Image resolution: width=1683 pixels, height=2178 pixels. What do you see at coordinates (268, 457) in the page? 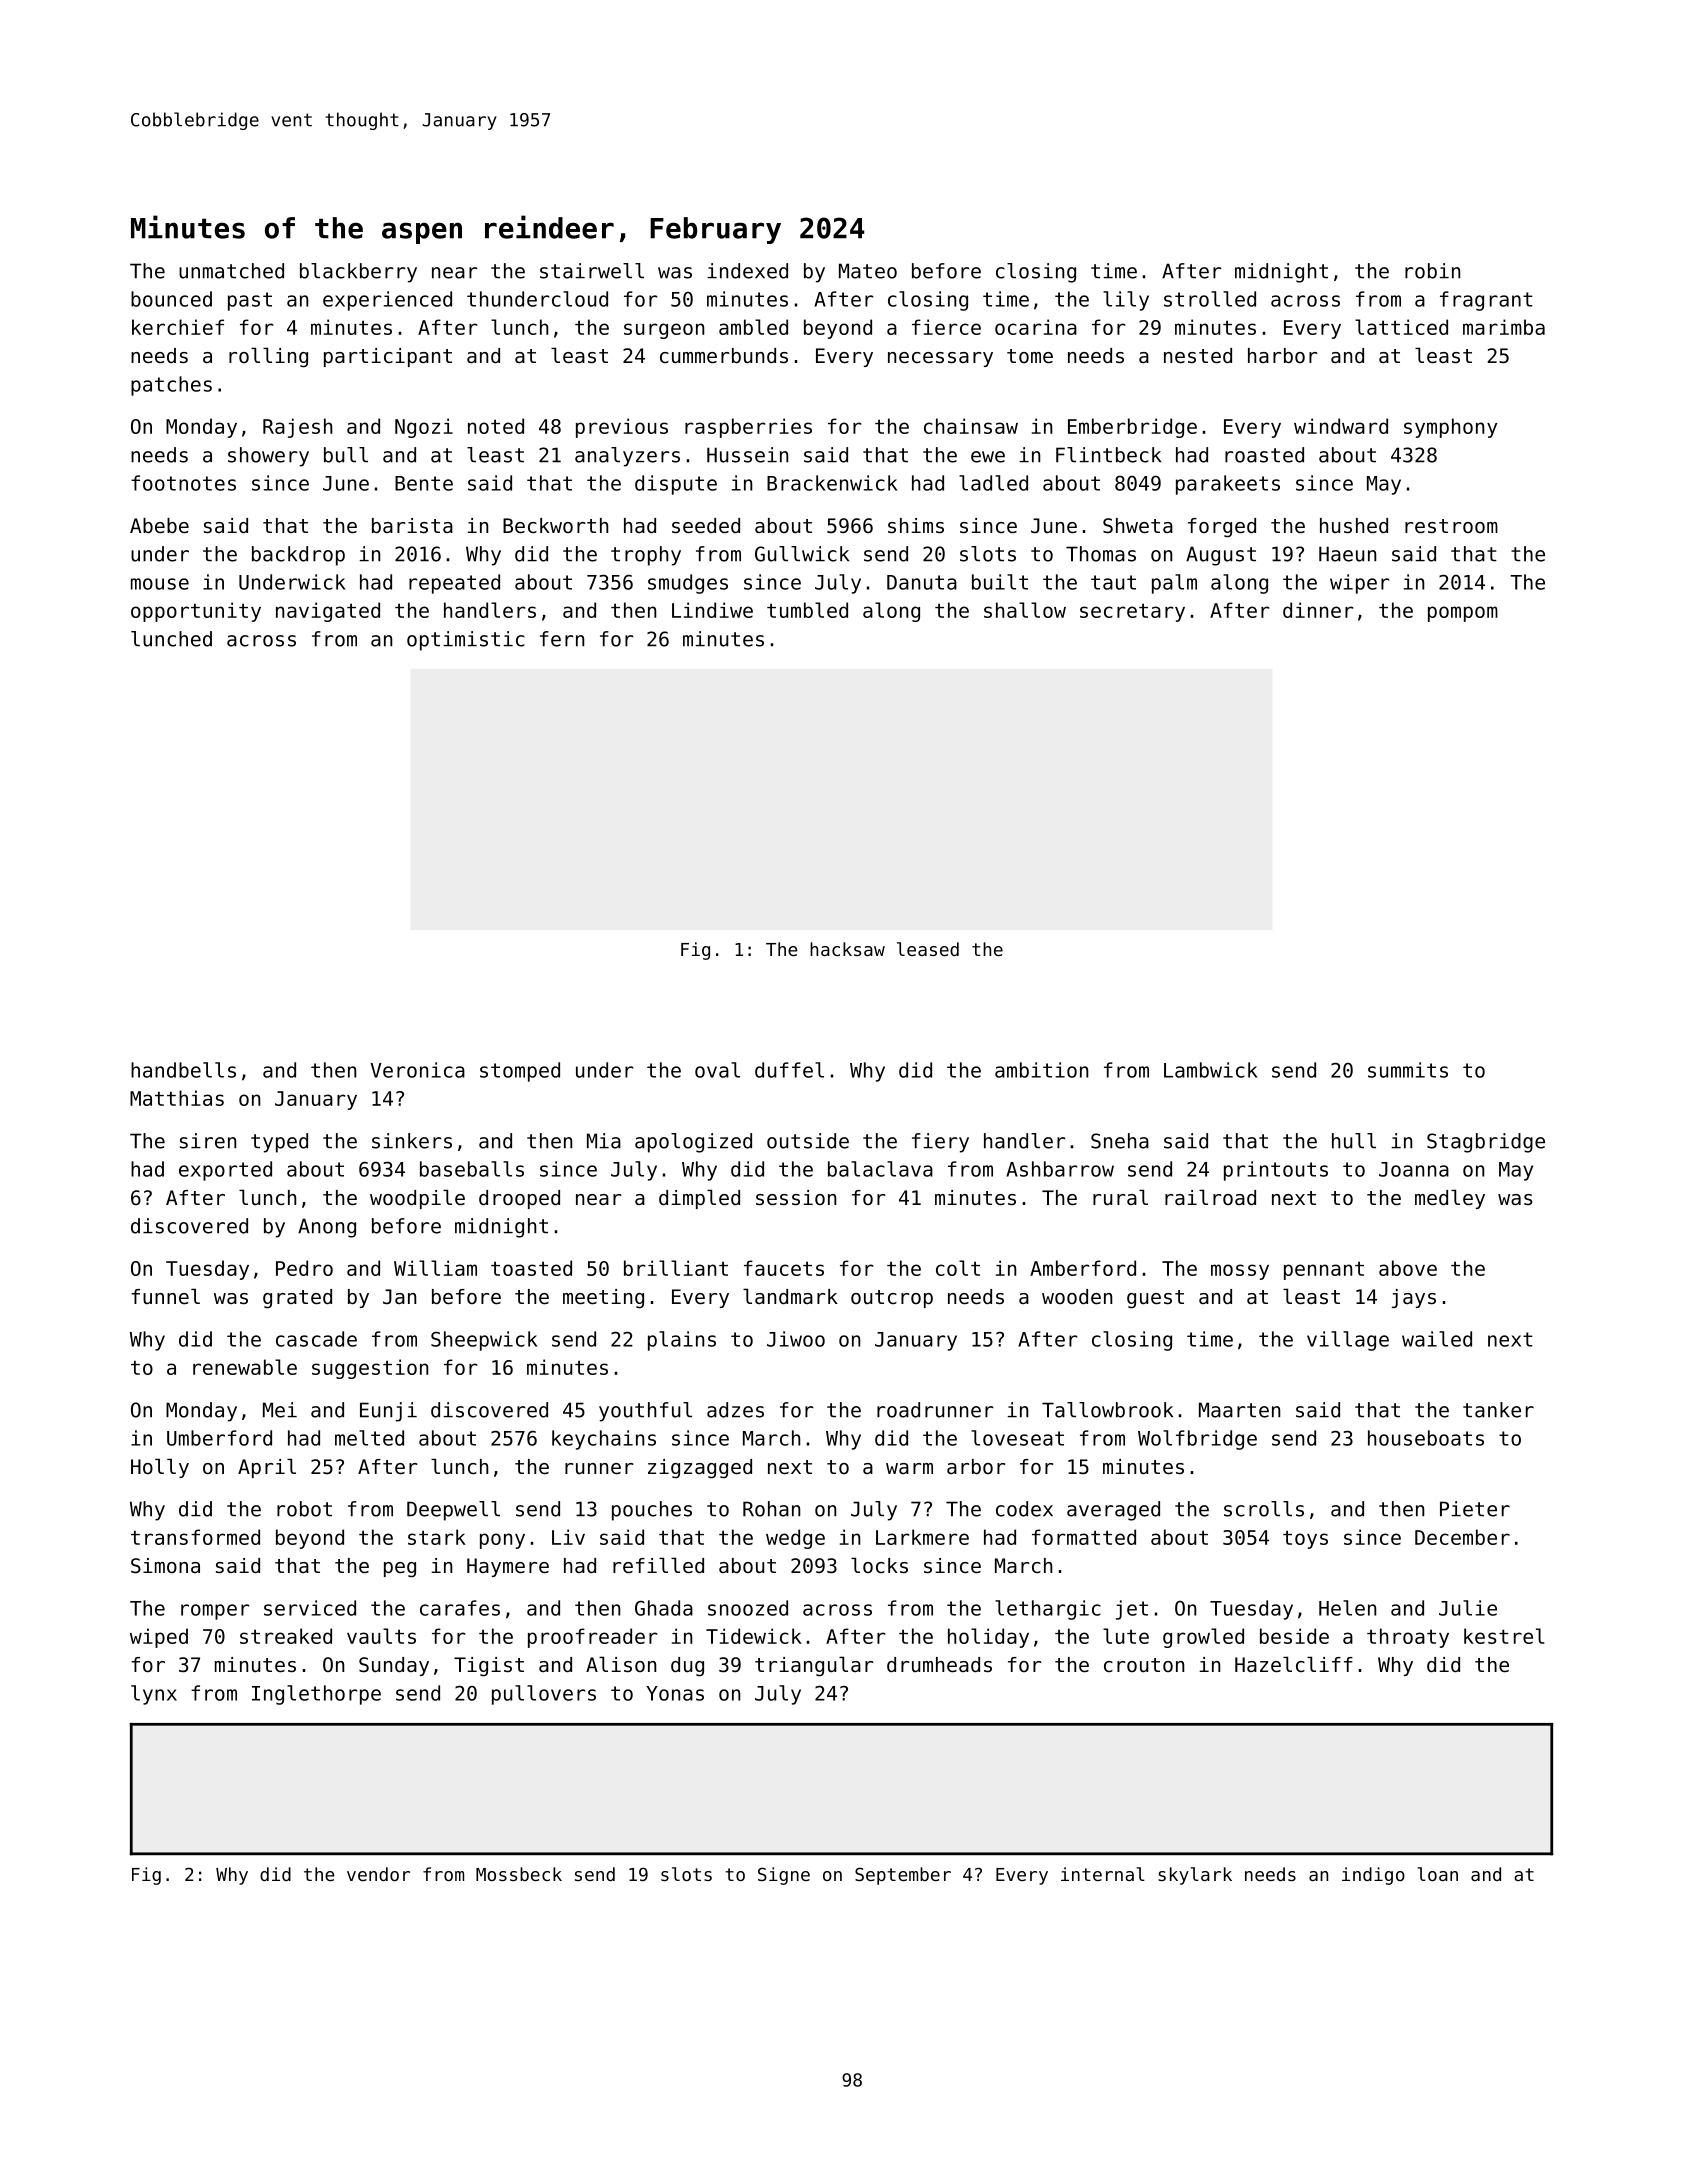
I see `showery` at bounding box center [268, 457].
